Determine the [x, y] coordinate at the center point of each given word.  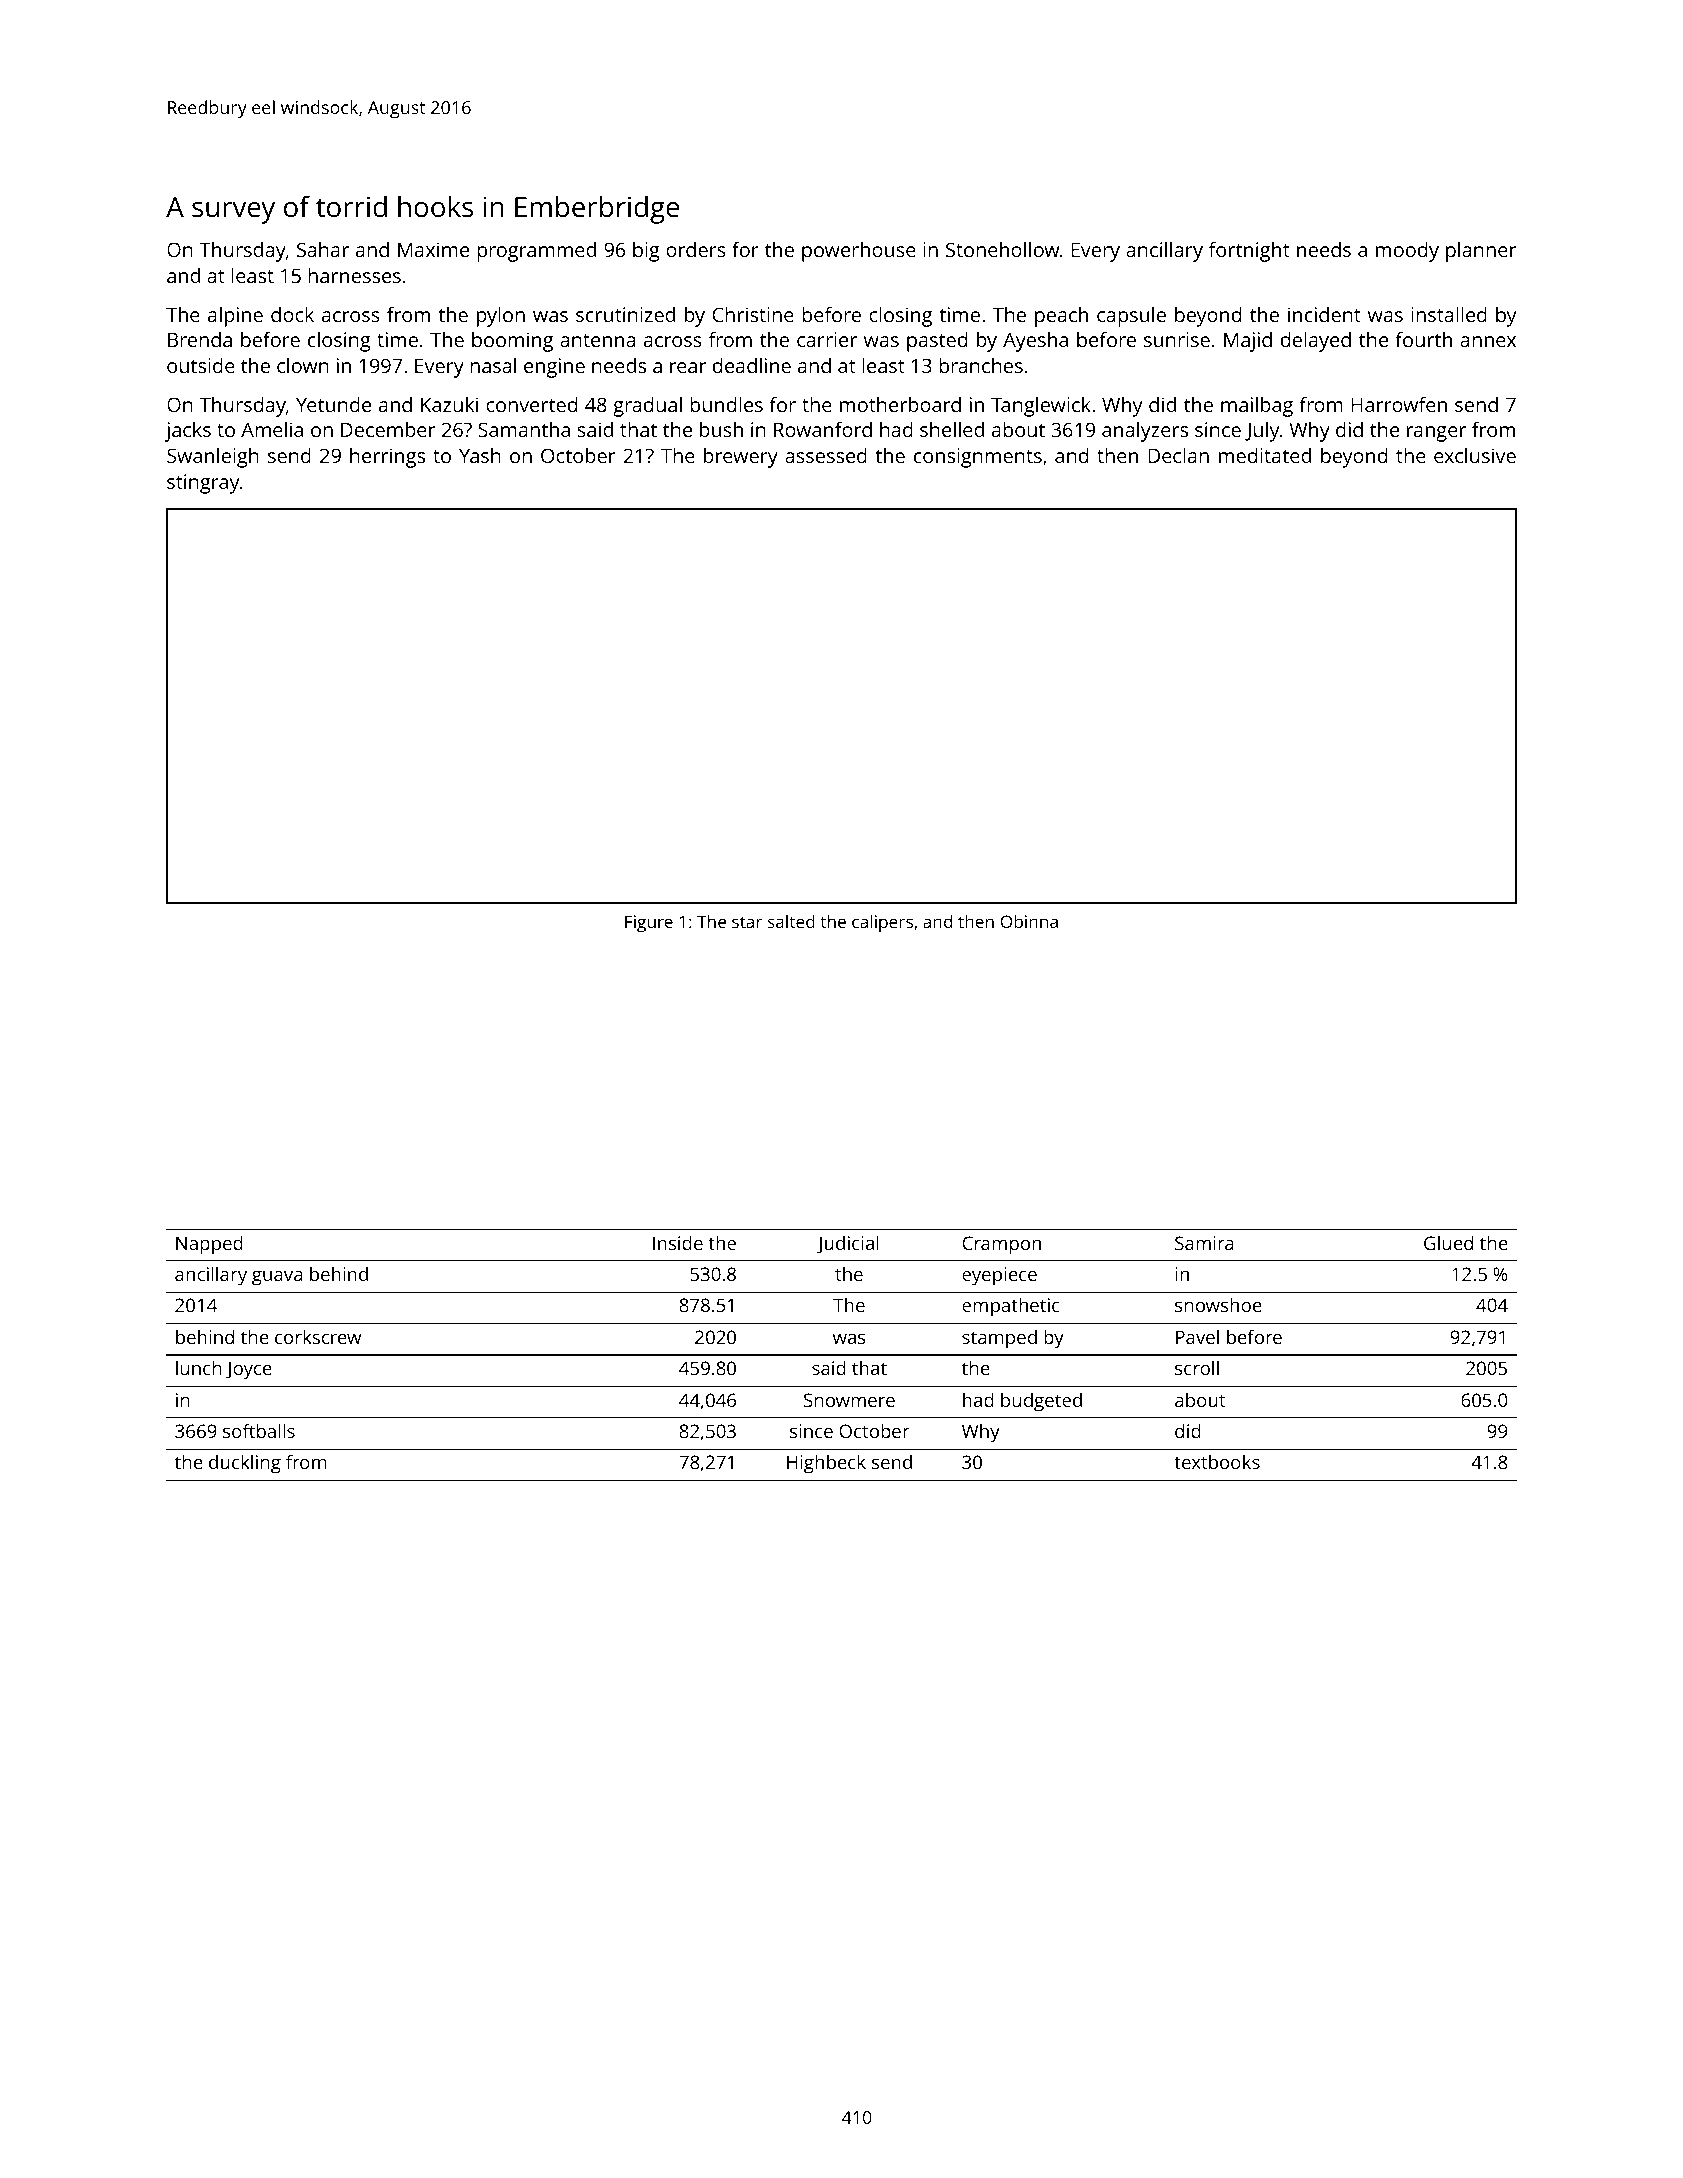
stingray [203, 484]
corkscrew [318, 1337]
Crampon [1001, 1245]
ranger [1436, 434]
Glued [1448, 1243]
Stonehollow [1003, 249]
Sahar [323, 249]
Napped [209, 1245]
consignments [978, 458]
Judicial [848, 1245]
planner [1481, 252]
